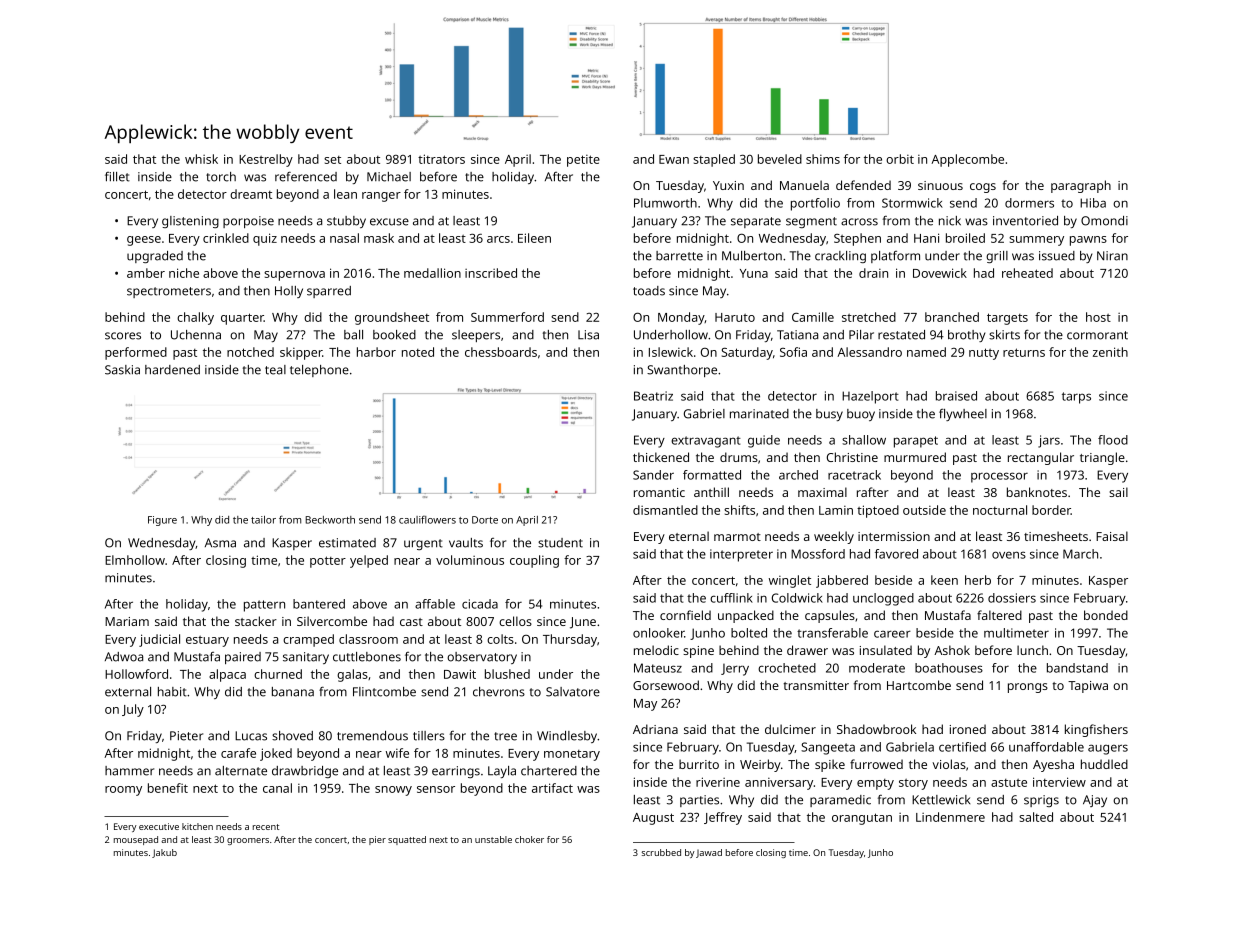  What do you see at coordinates (427, 519) in the screenshot?
I see `cauliflowers` at bounding box center [427, 519].
